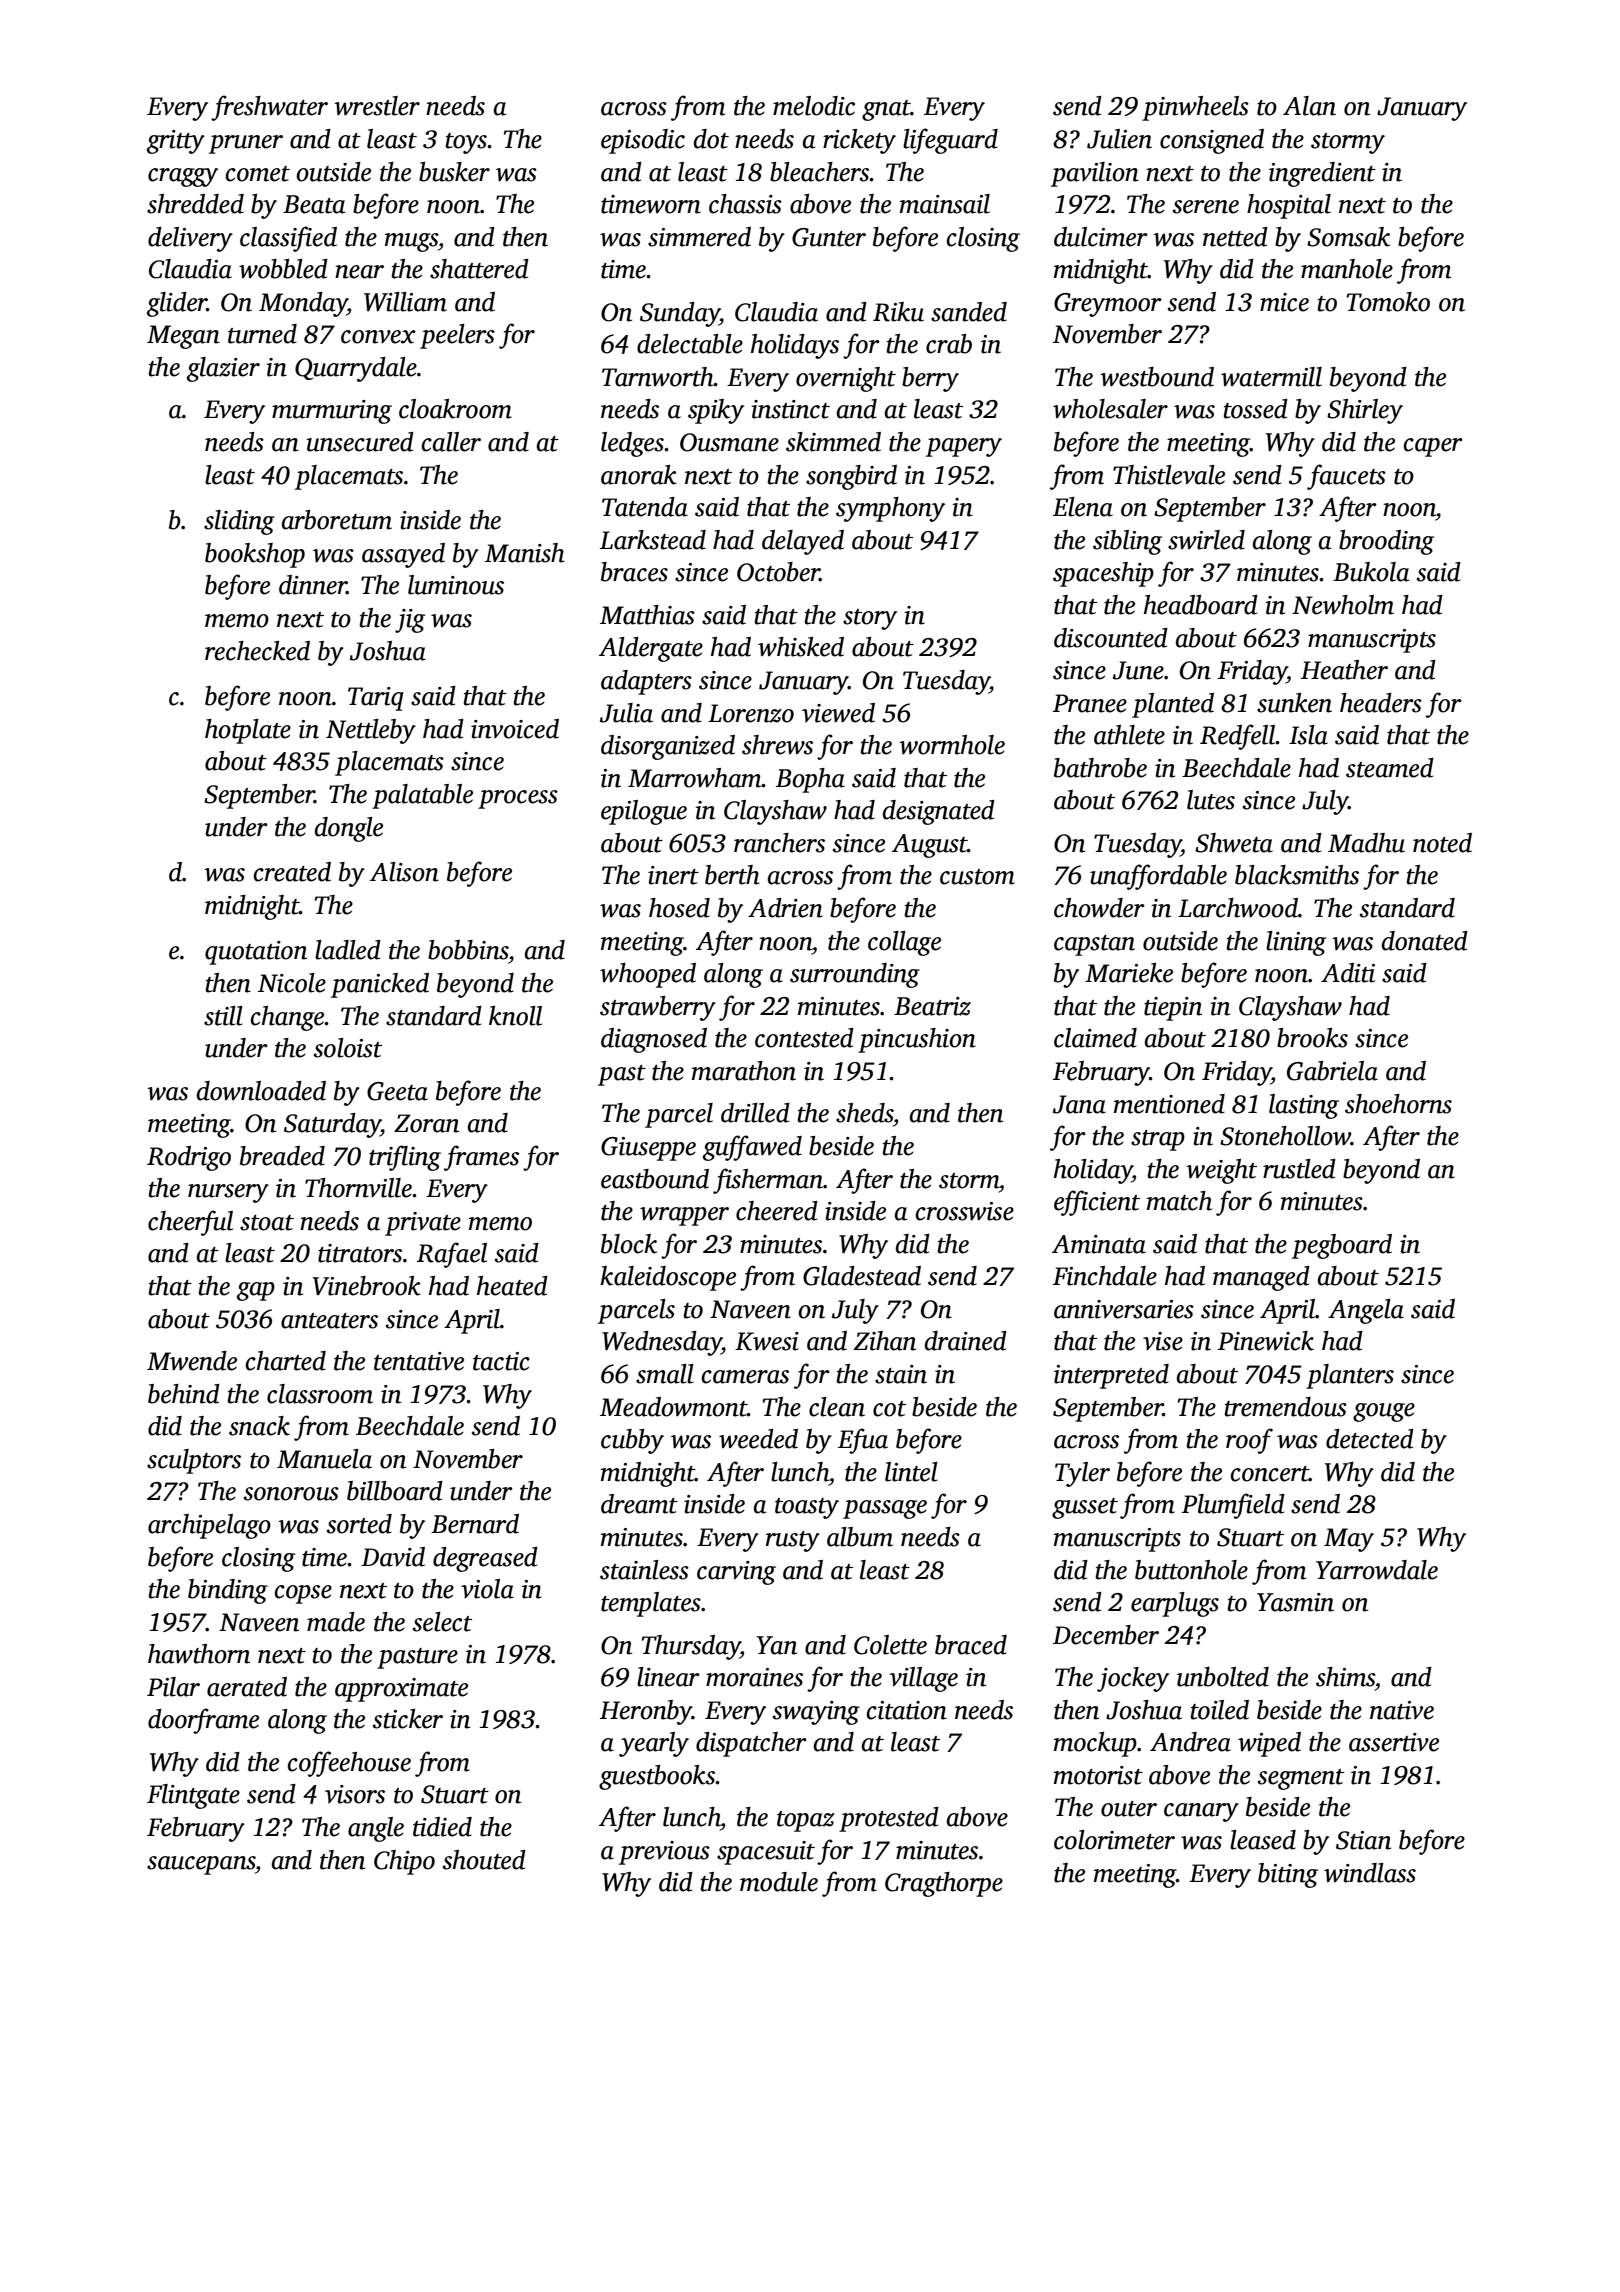 Image resolution: width=1620 pixels, height=2292 pixels. Describe the element at coordinates (201, 1865) in the document. I see `saucepans` at that location.
